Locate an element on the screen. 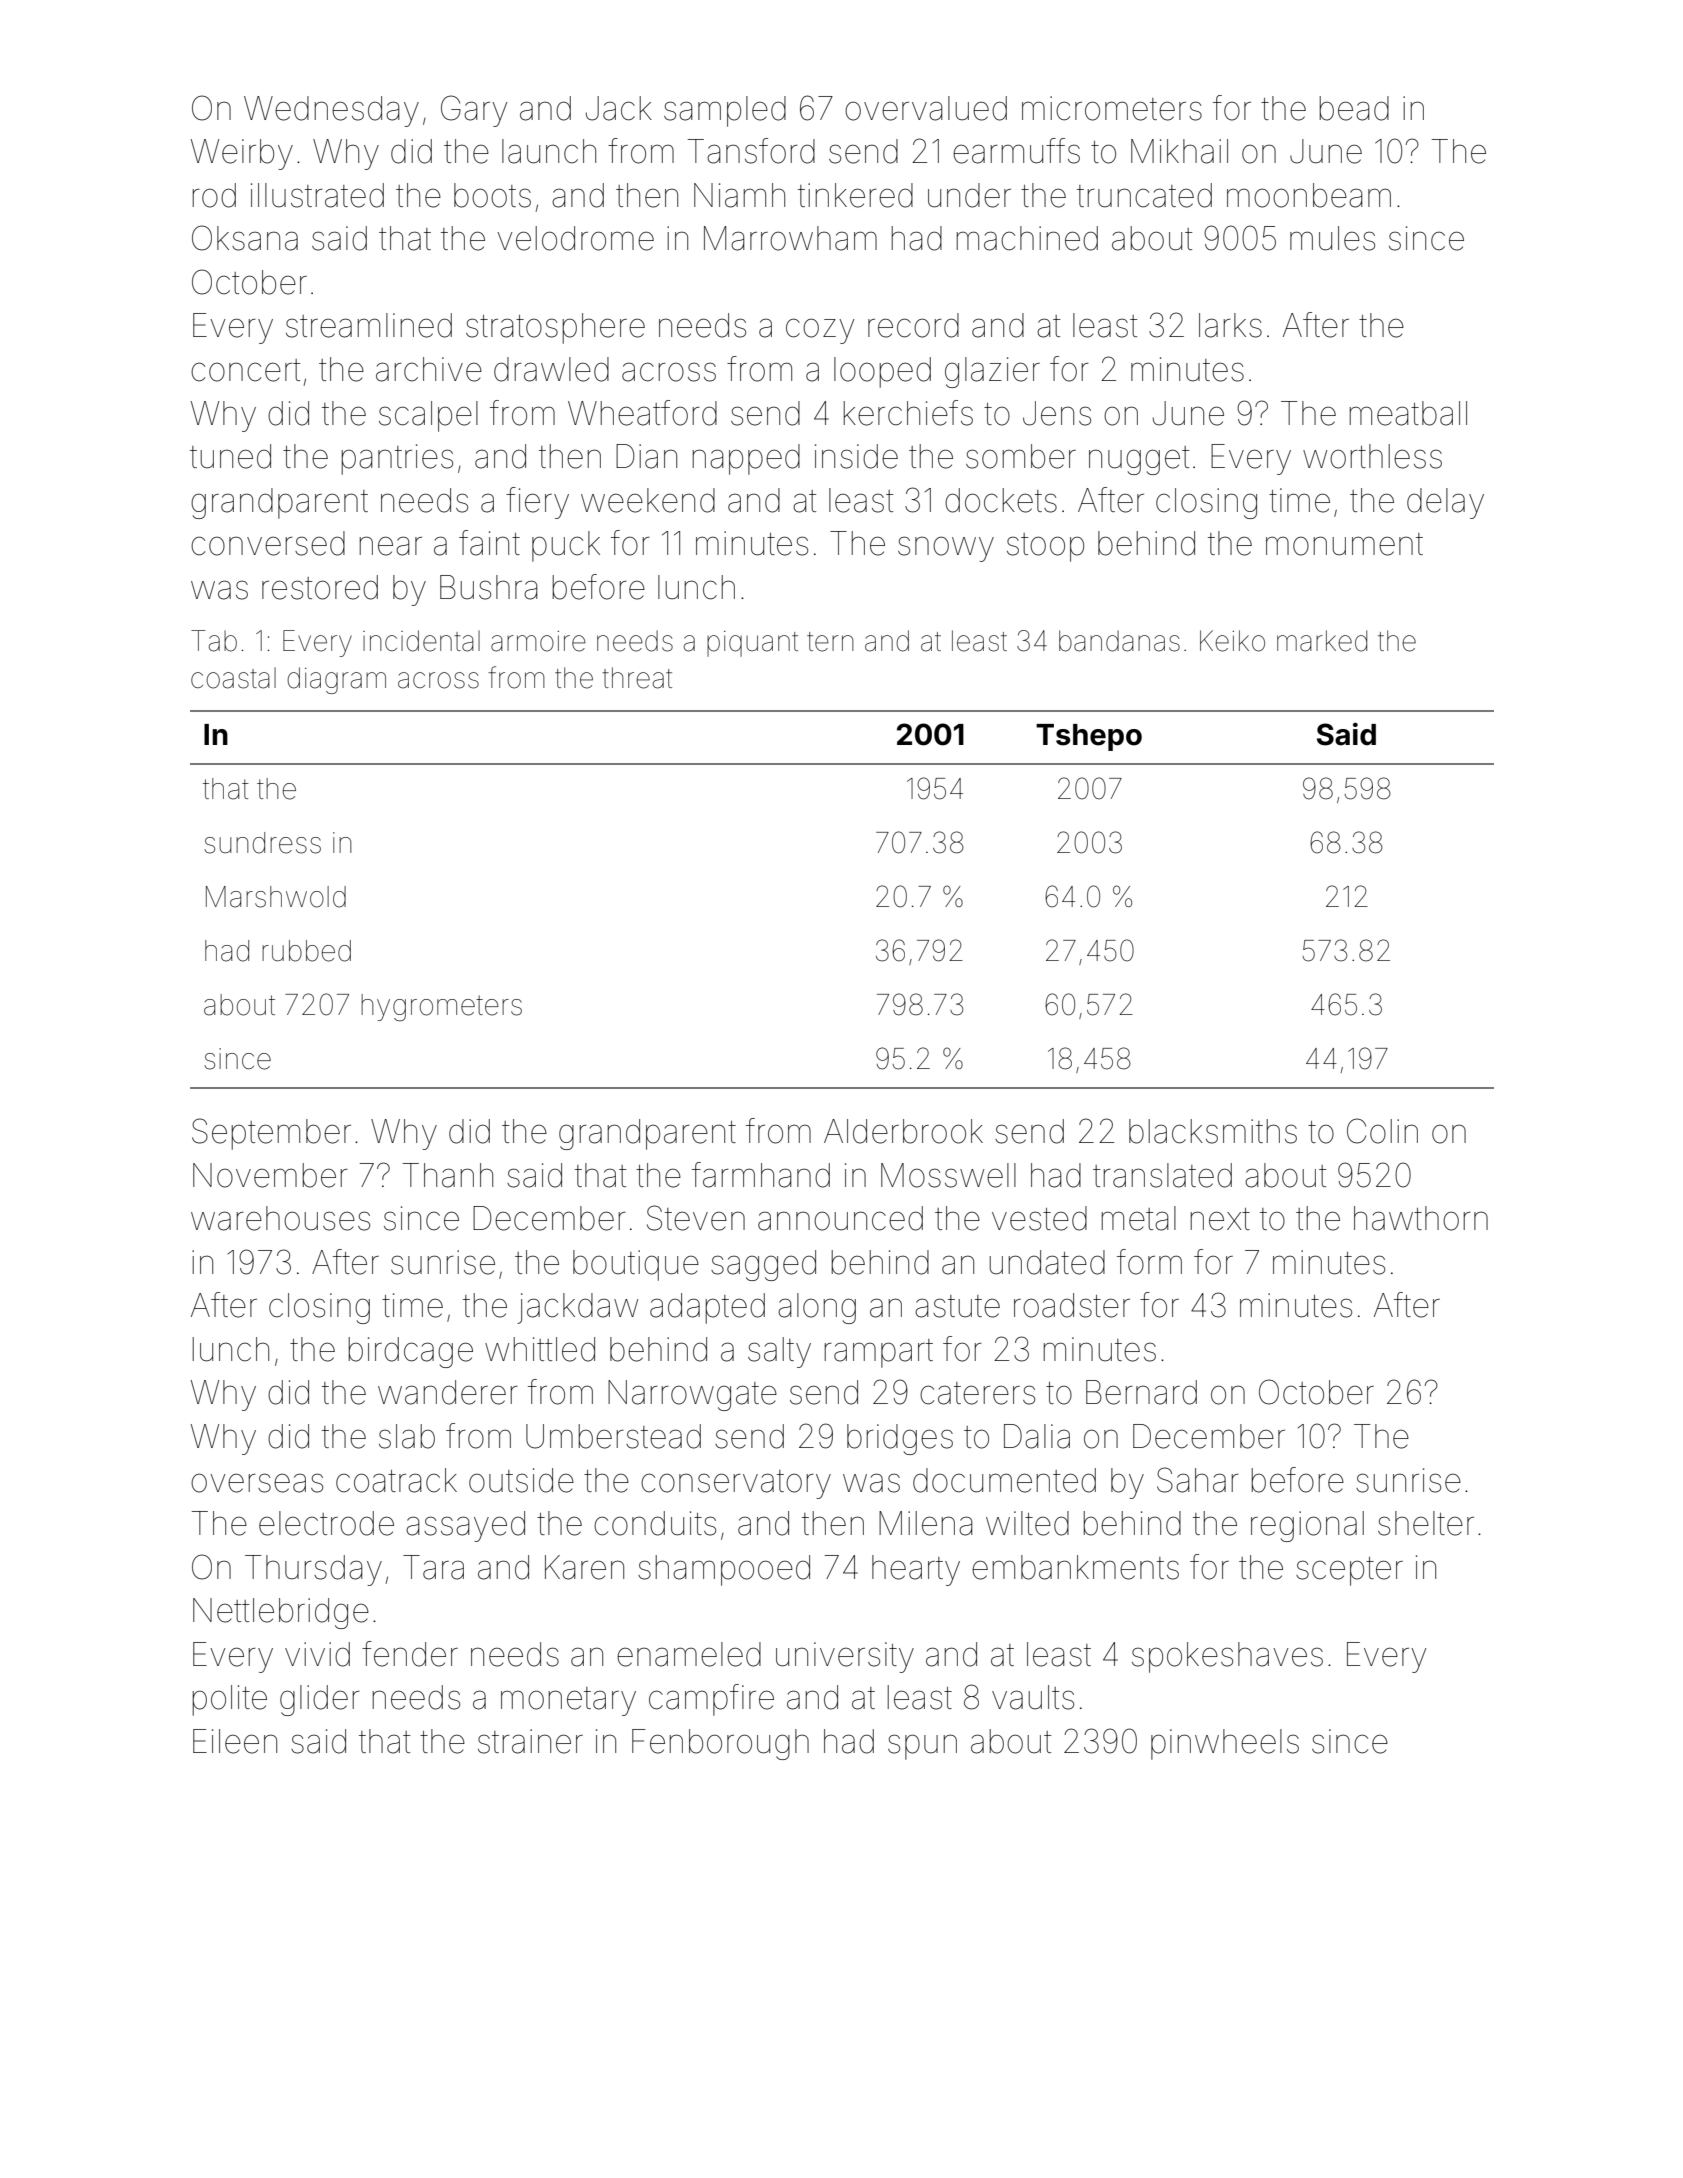 The height and width of the screenshot is (2178, 1683). Eileen is located at coordinates (235, 1741).
